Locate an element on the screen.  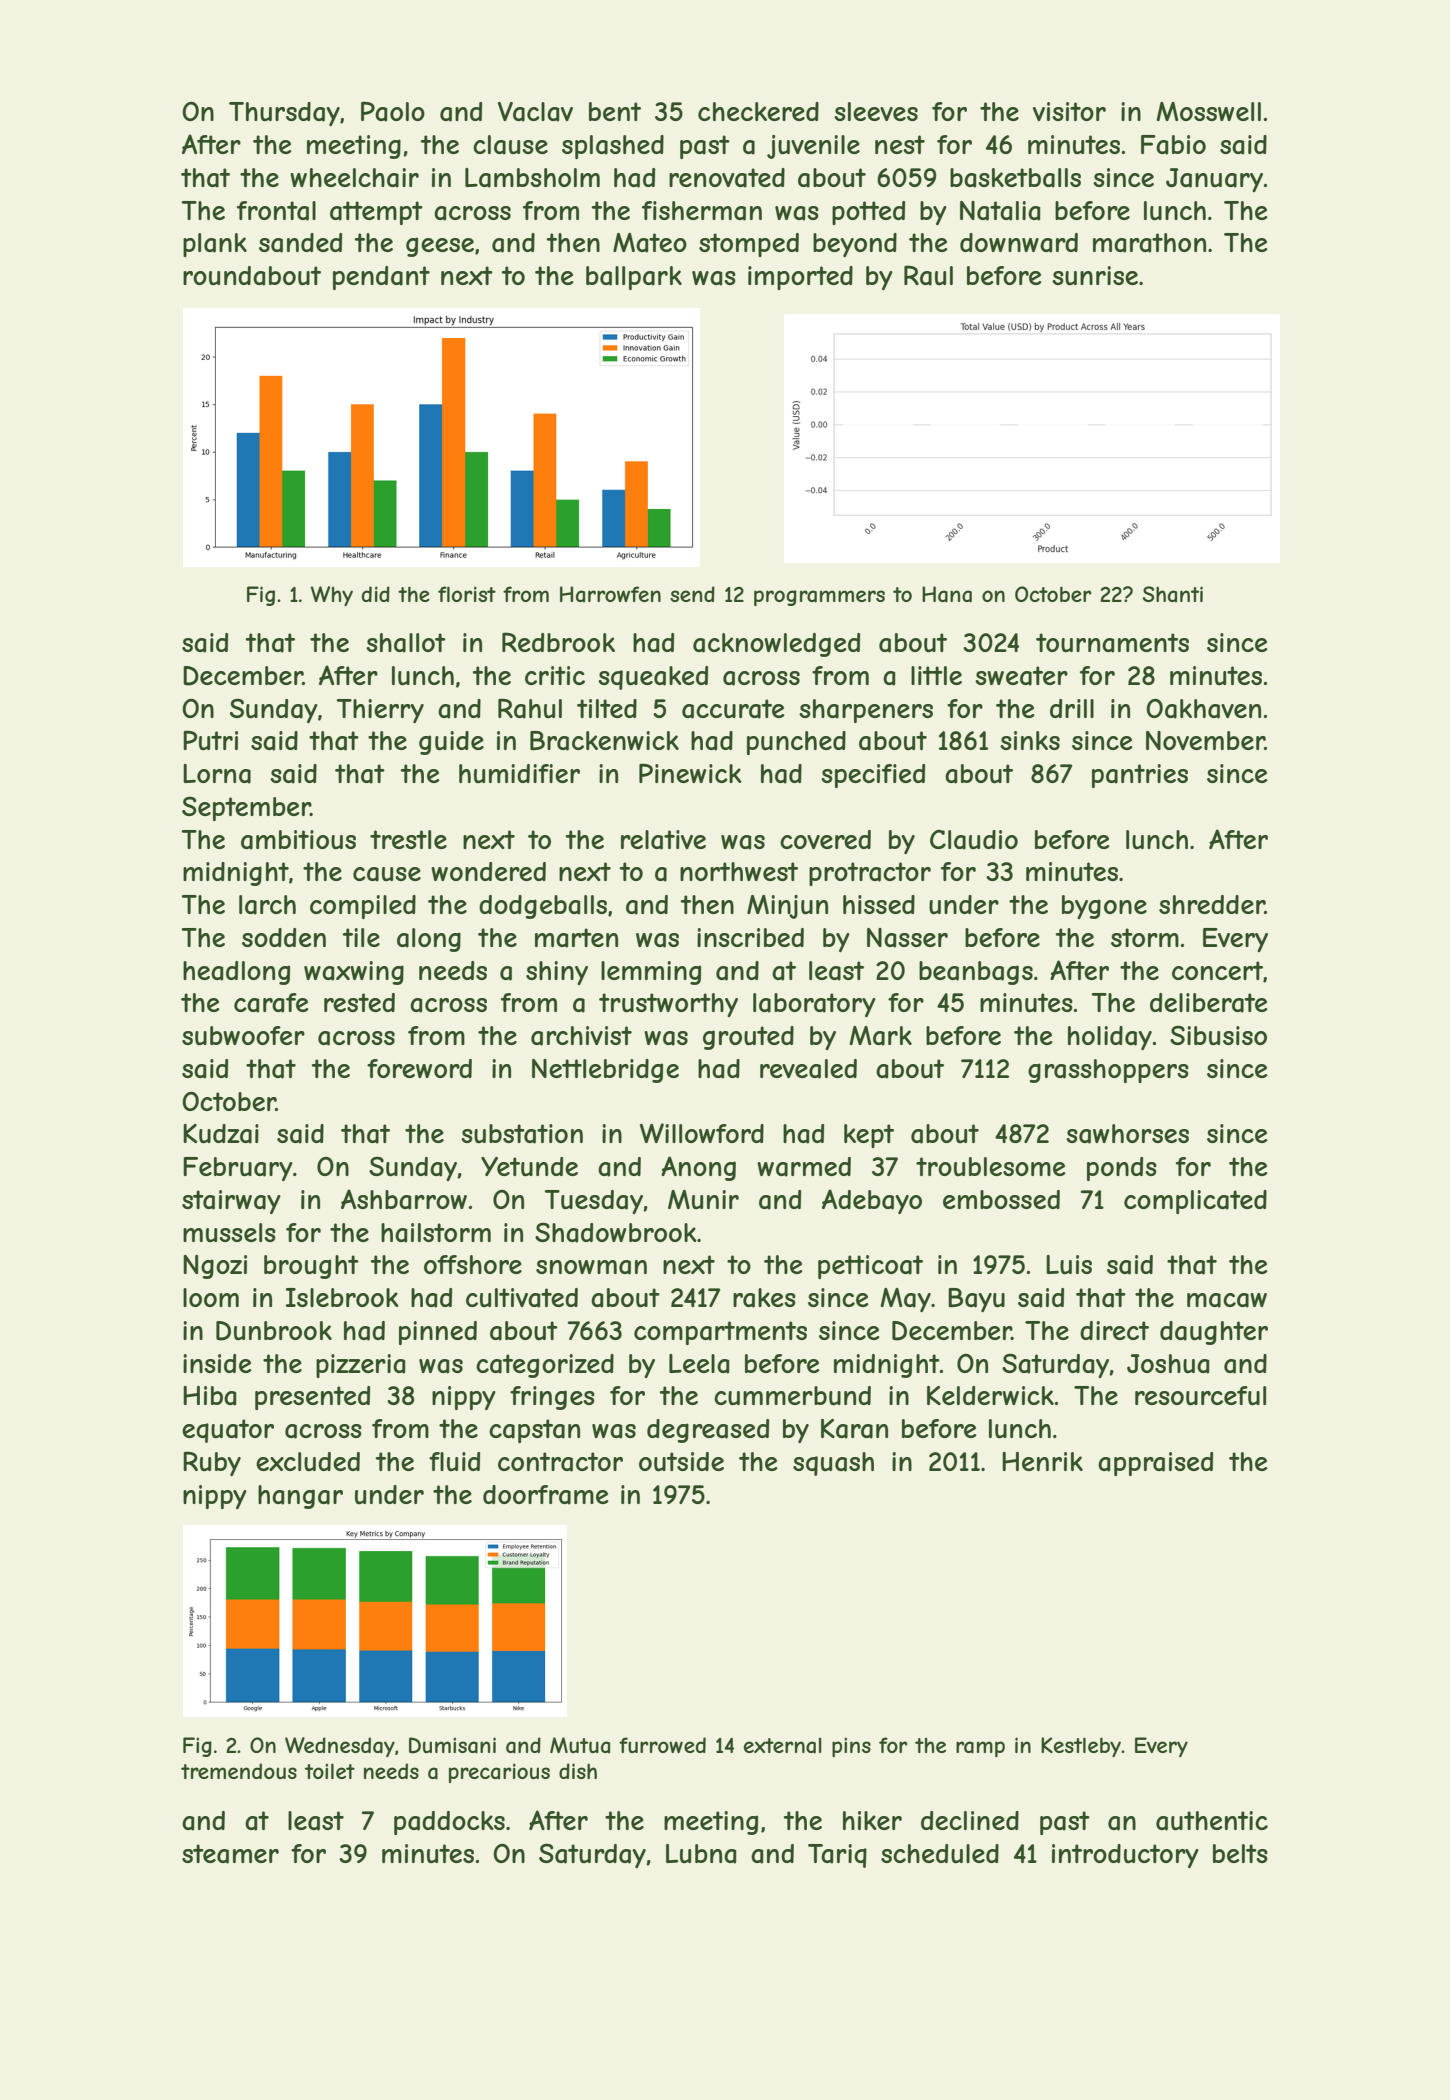
checkered is located at coordinates (758, 111).
